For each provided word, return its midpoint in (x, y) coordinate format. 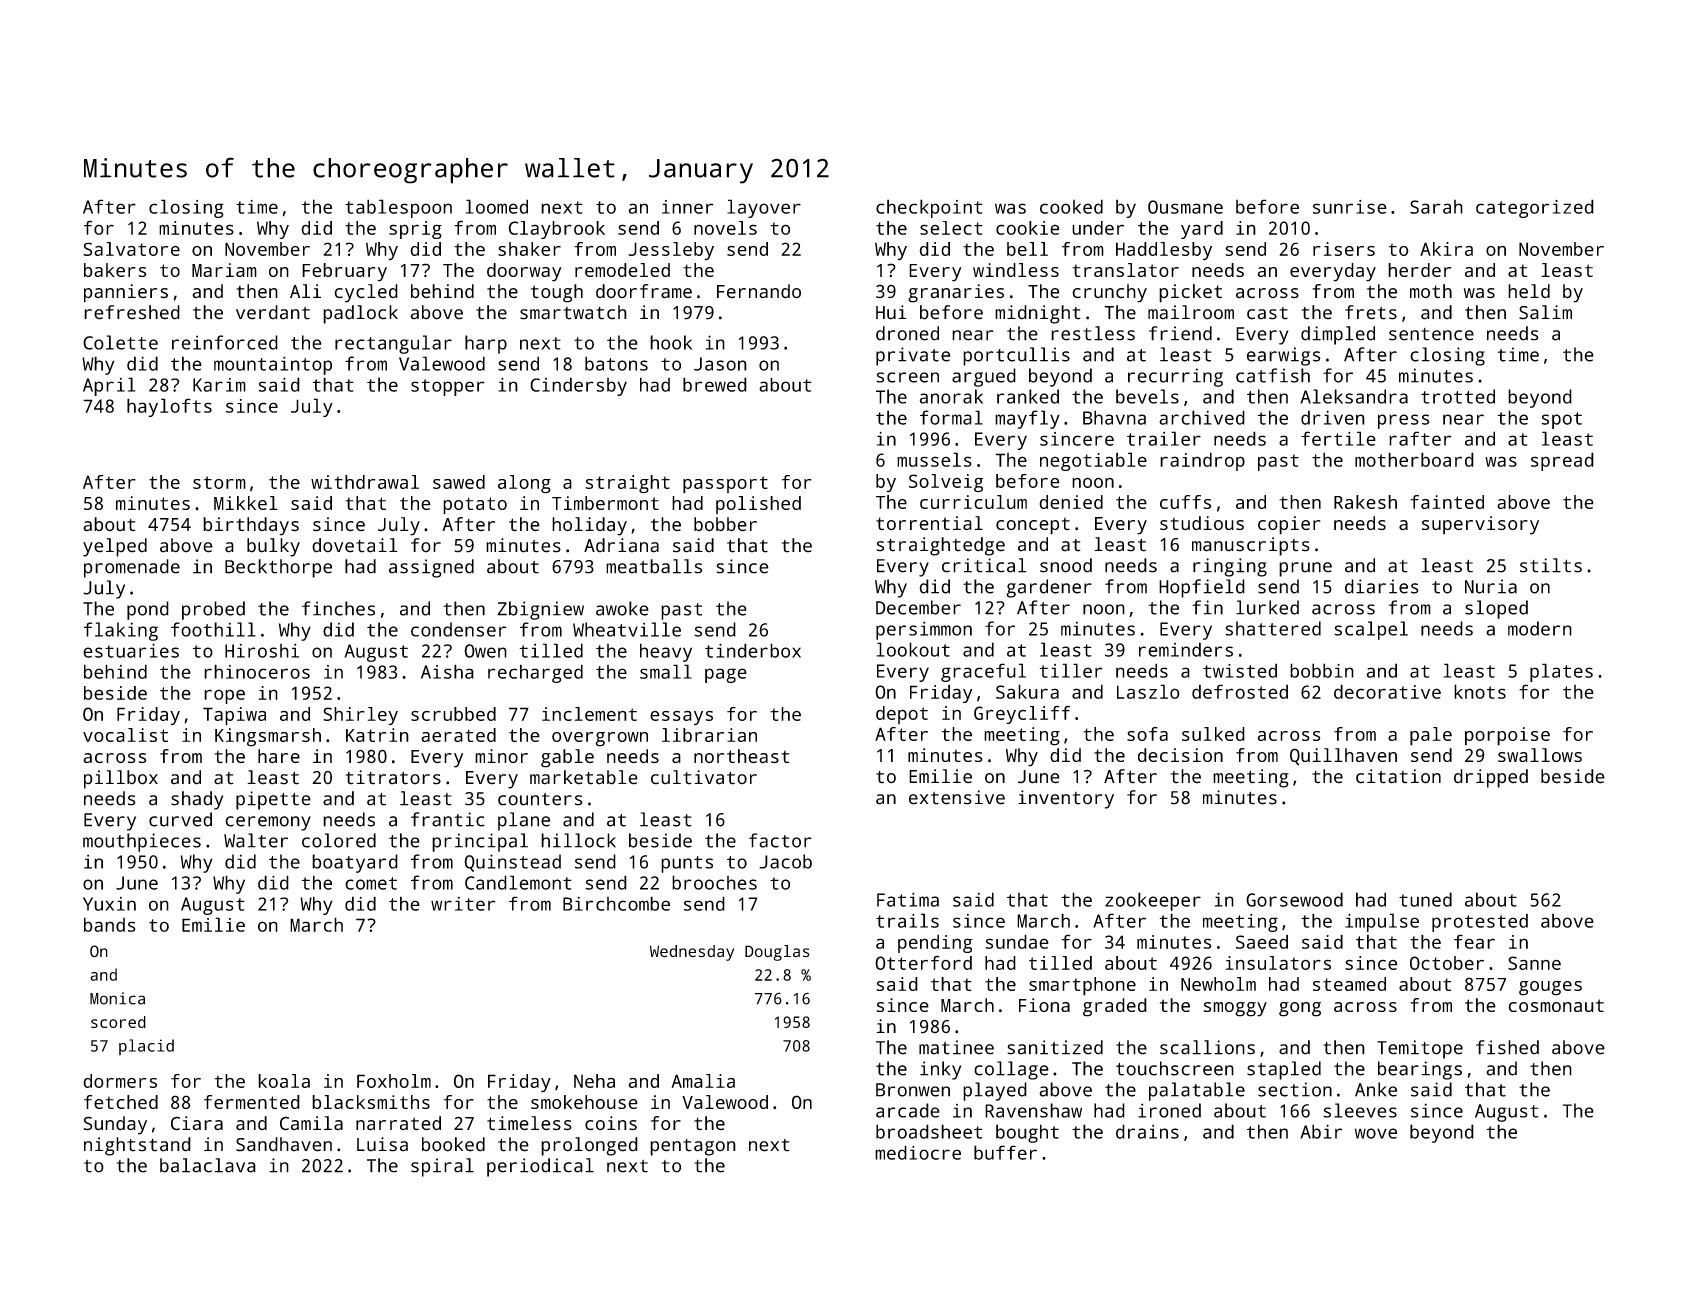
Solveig (946, 483)
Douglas (777, 953)
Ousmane (1185, 207)
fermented (252, 1102)
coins (611, 1123)
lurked (1267, 607)
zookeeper (1153, 901)
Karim (219, 385)
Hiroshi (262, 651)
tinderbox (753, 650)
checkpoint (929, 208)
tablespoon (398, 208)
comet (371, 883)
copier (1289, 525)
